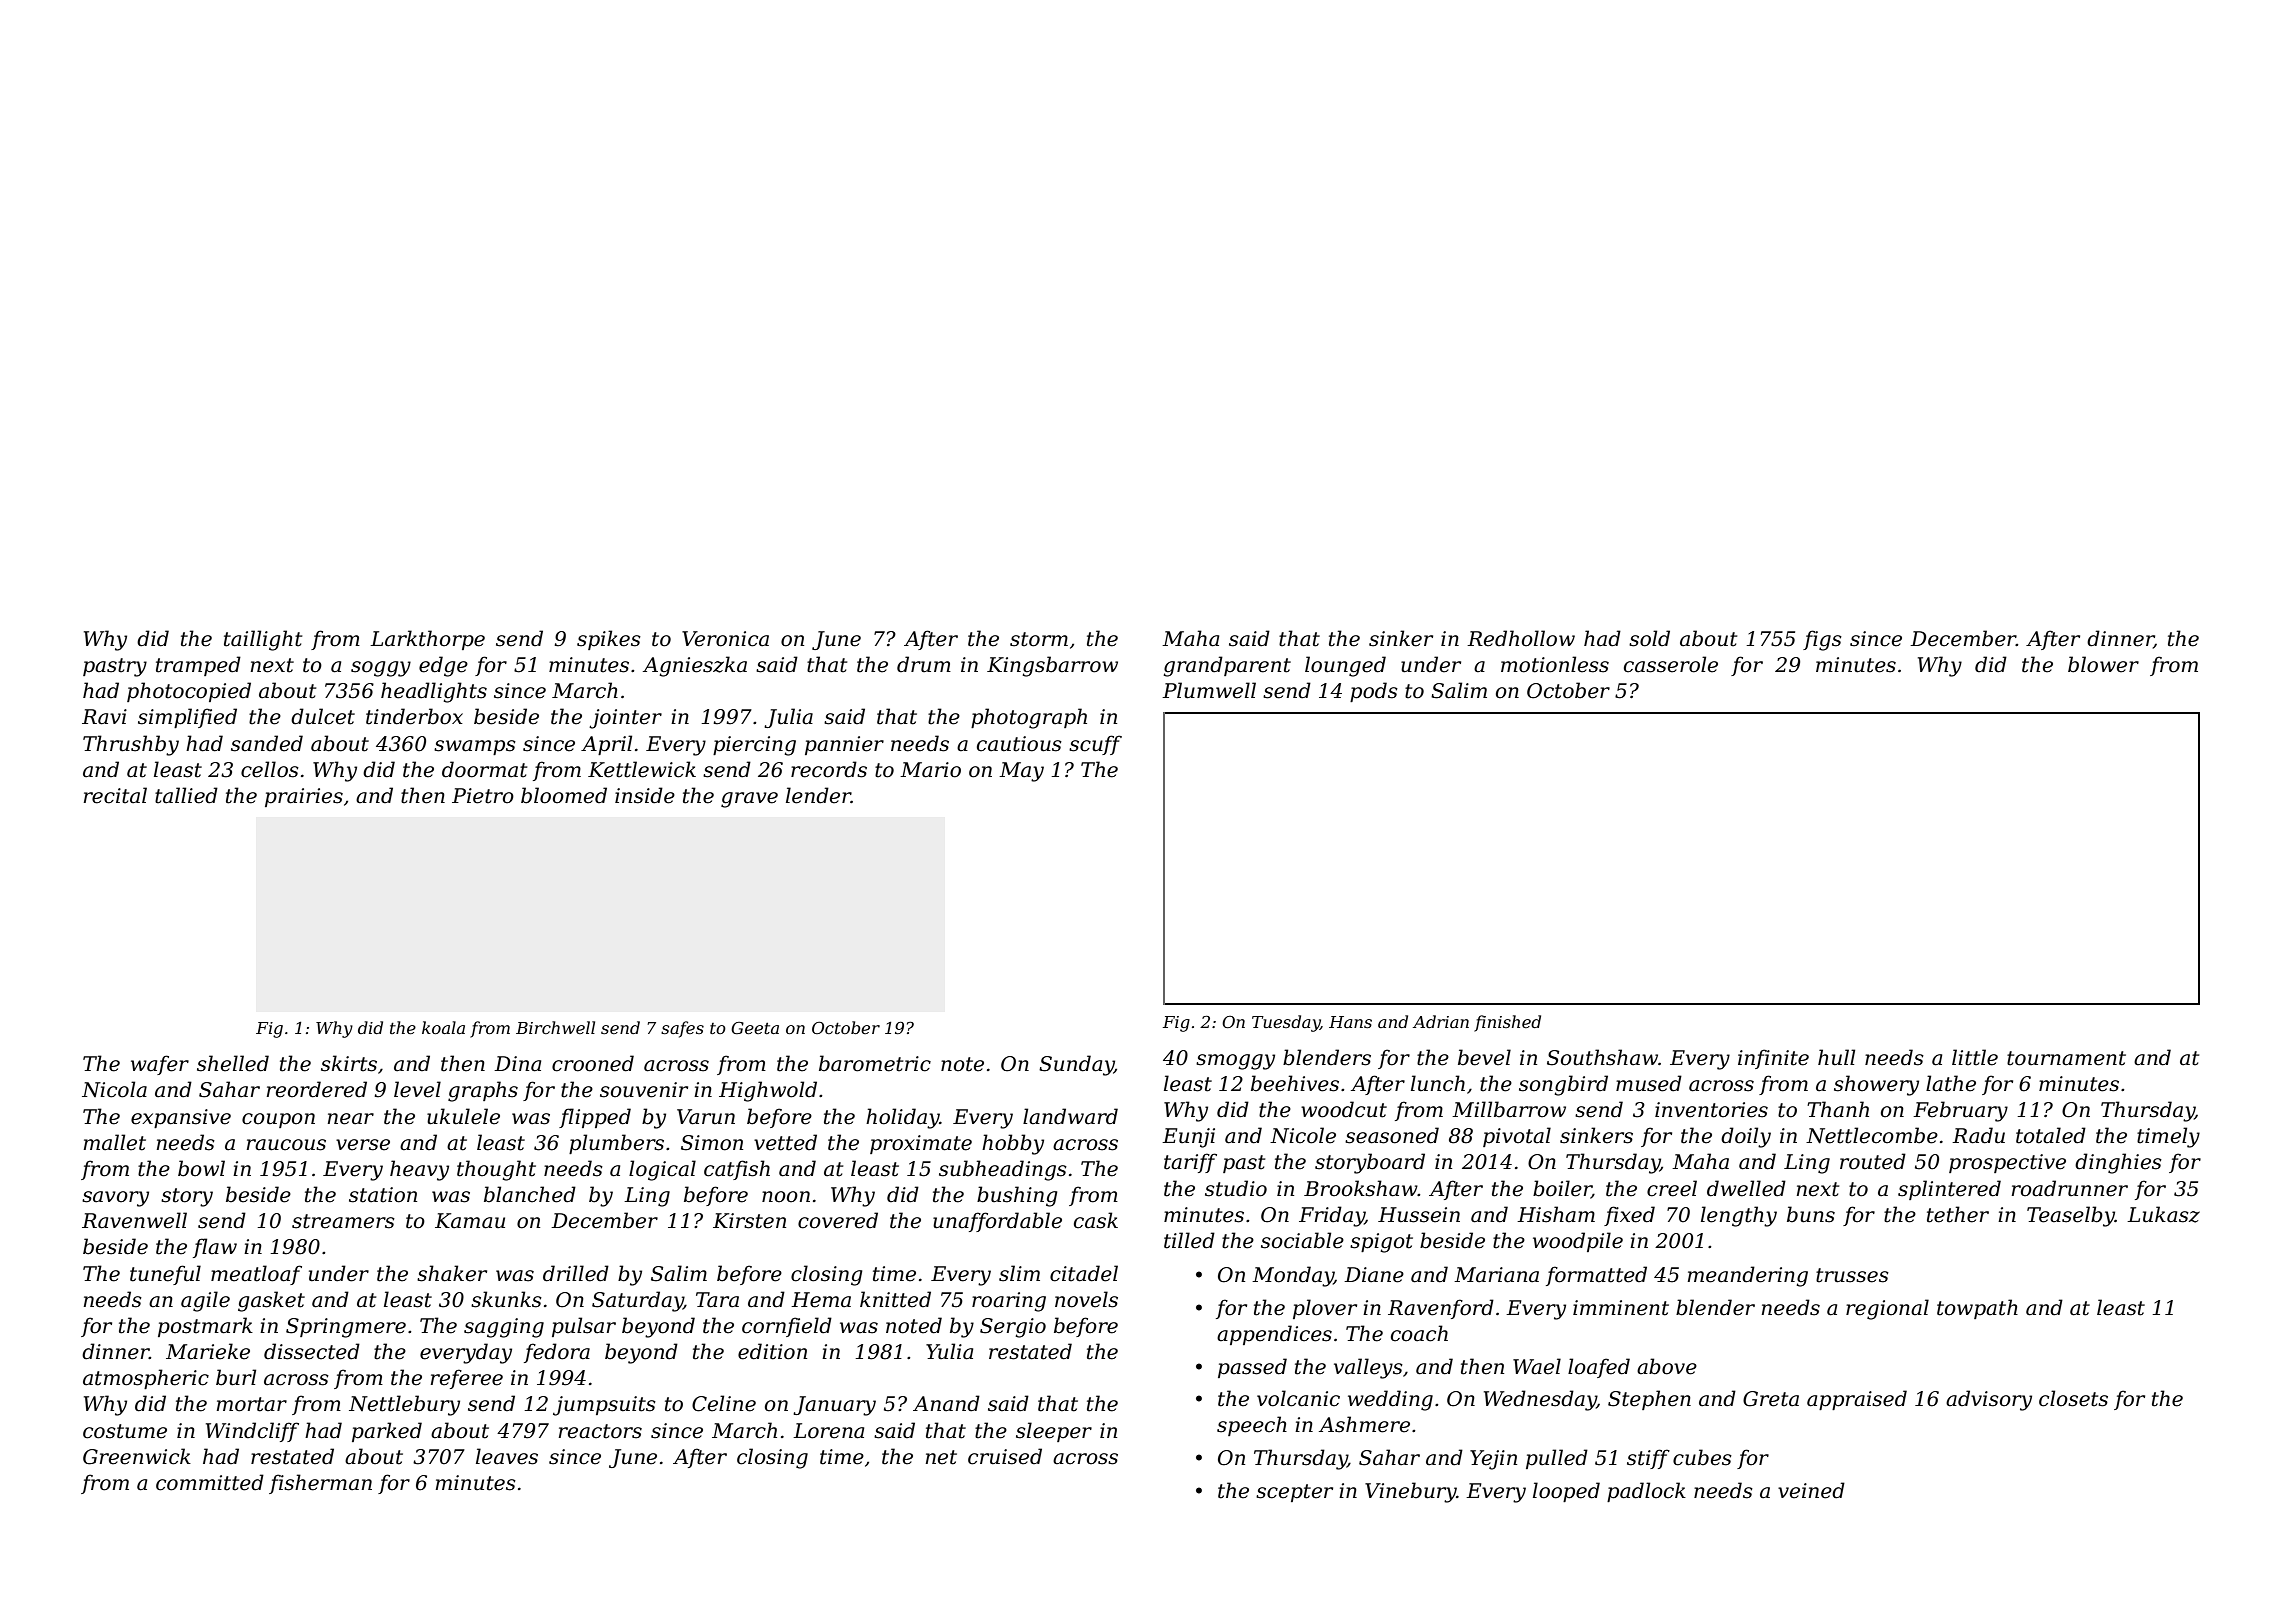 This screenshot has height=1614, width=2282. I want to click on reordered, so click(317, 1089).
